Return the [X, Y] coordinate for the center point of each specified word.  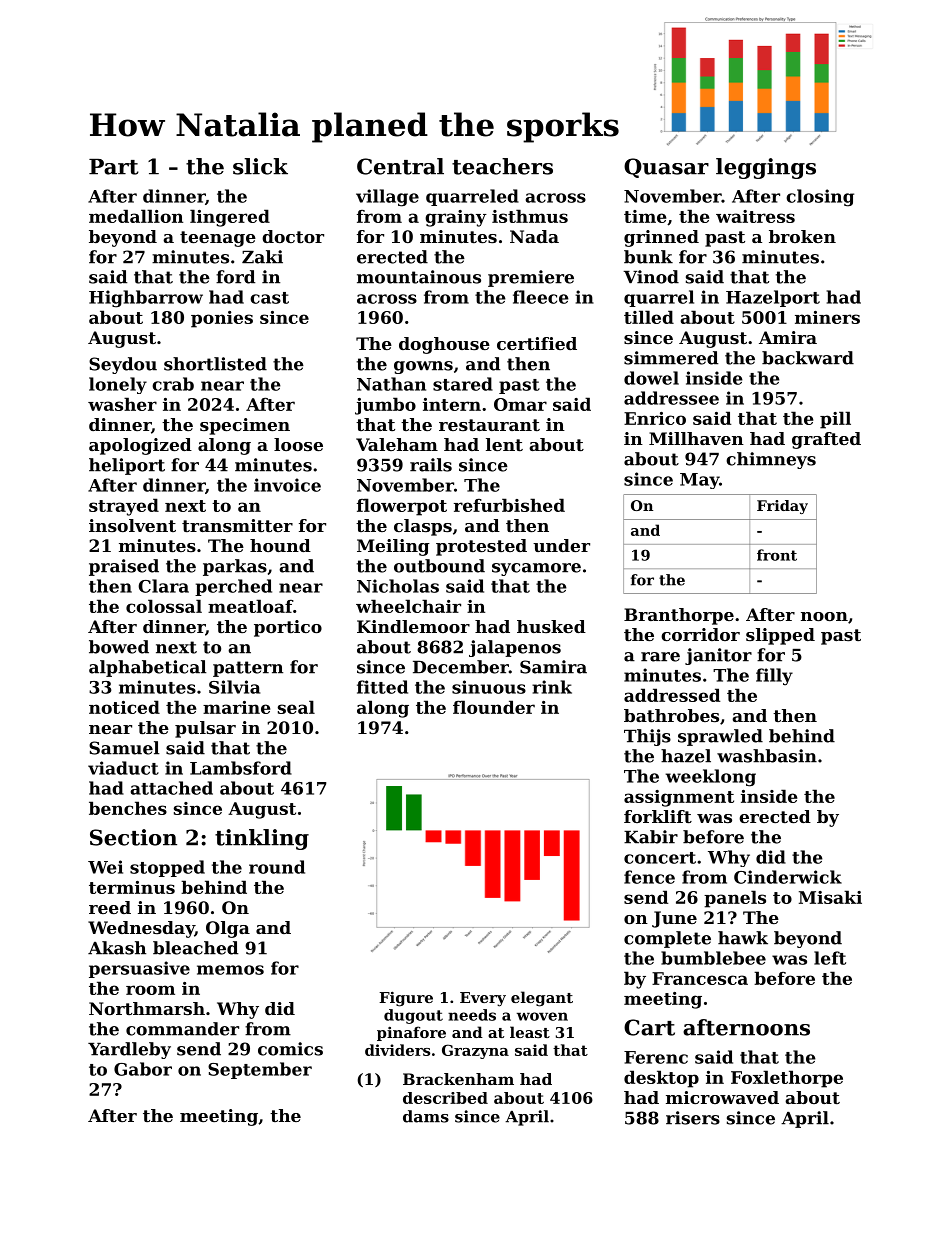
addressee [671, 398]
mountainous [419, 277]
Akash [117, 948]
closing [820, 198]
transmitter [237, 525]
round [277, 867]
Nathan [391, 384]
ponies [222, 319]
